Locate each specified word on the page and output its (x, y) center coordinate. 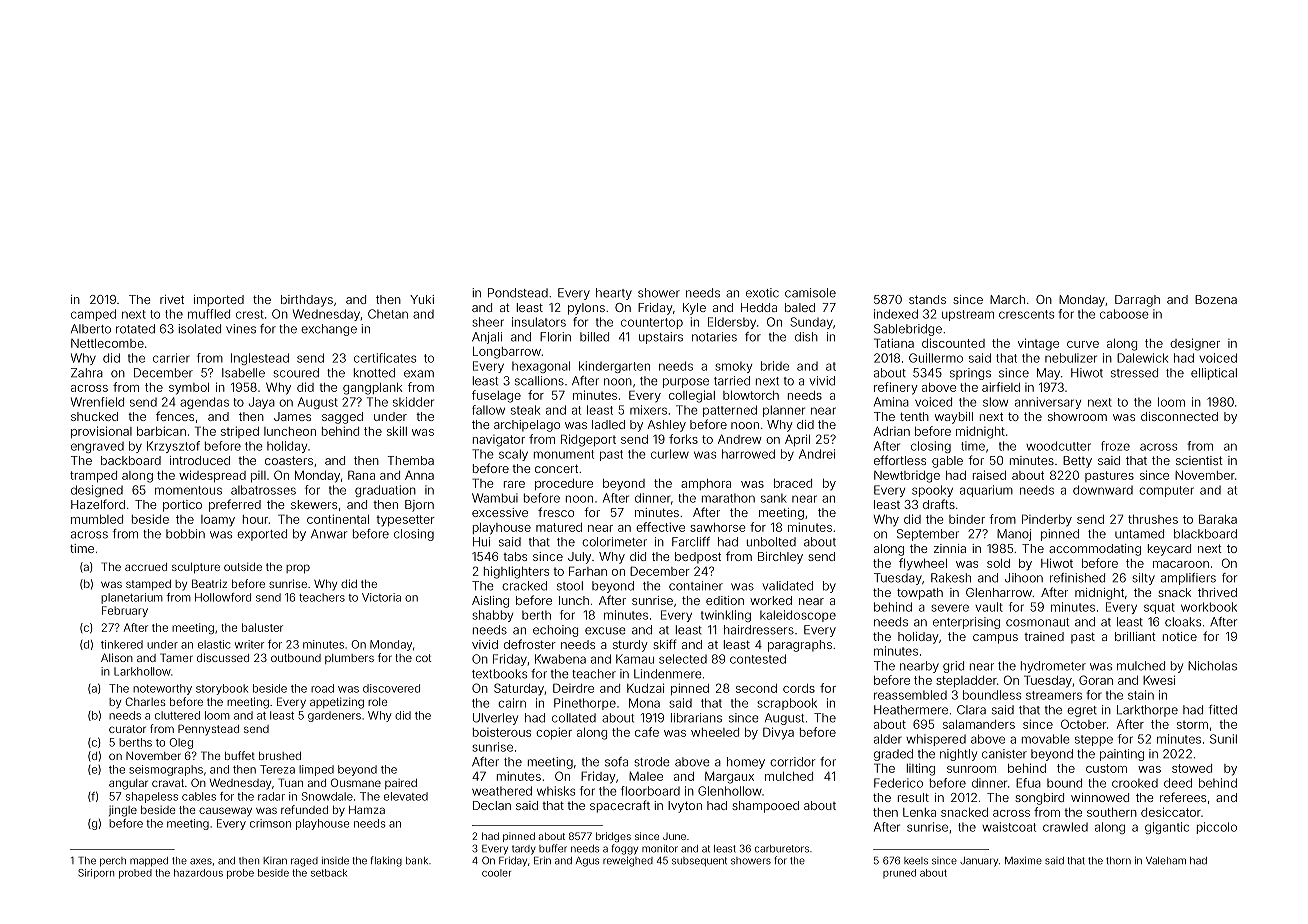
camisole (810, 293)
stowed (1192, 768)
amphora (706, 484)
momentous (188, 490)
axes (201, 861)
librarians (696, 718)
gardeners (334, 716)
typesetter (405, 521)
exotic (762, 293)
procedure (564, 484)
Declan (492, 805)
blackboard (1205, 534)
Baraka (1218, 519)
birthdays (307, 301)
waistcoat (1009, 827)
